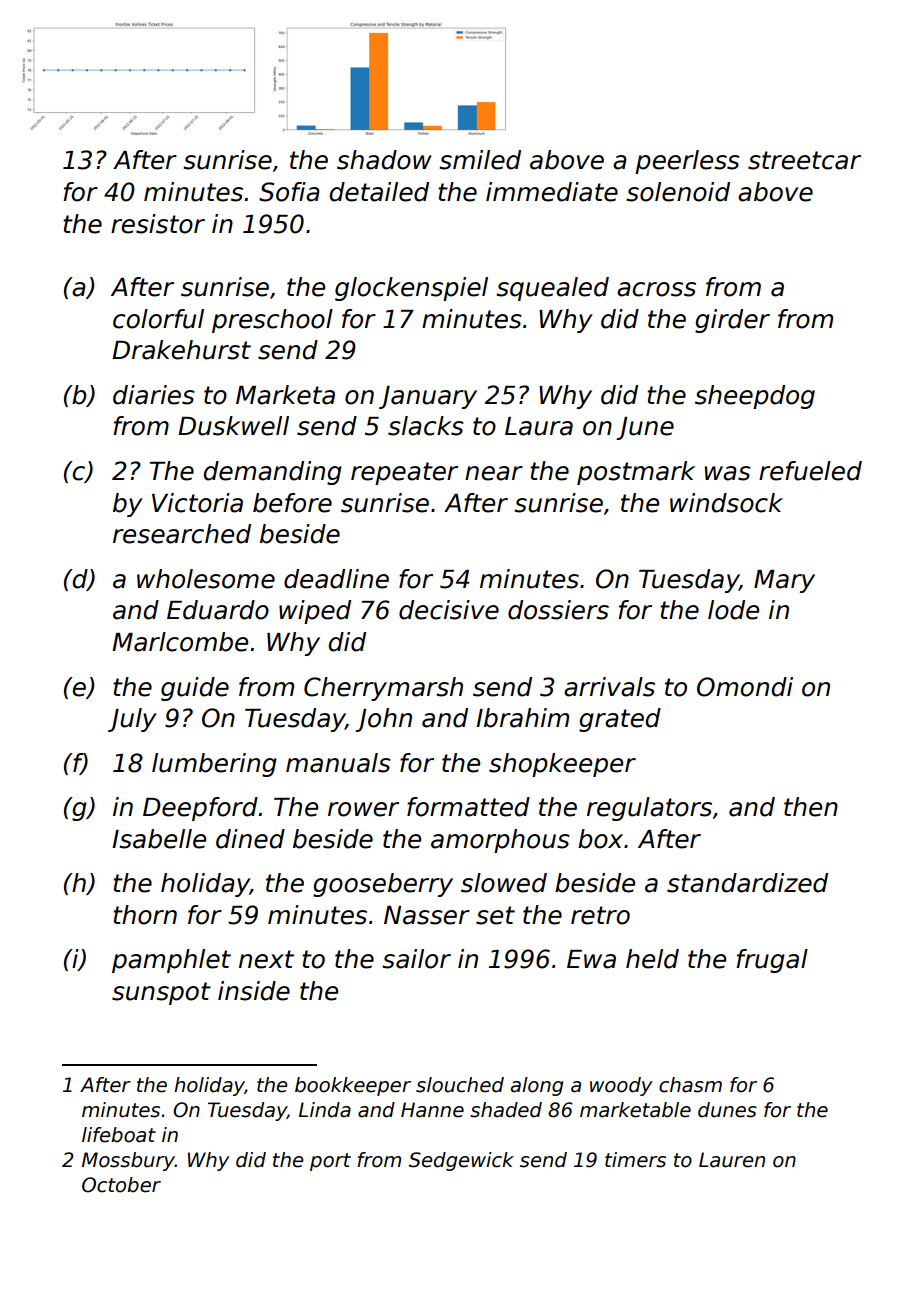  I want to click on detailed, so click(379, 192).
